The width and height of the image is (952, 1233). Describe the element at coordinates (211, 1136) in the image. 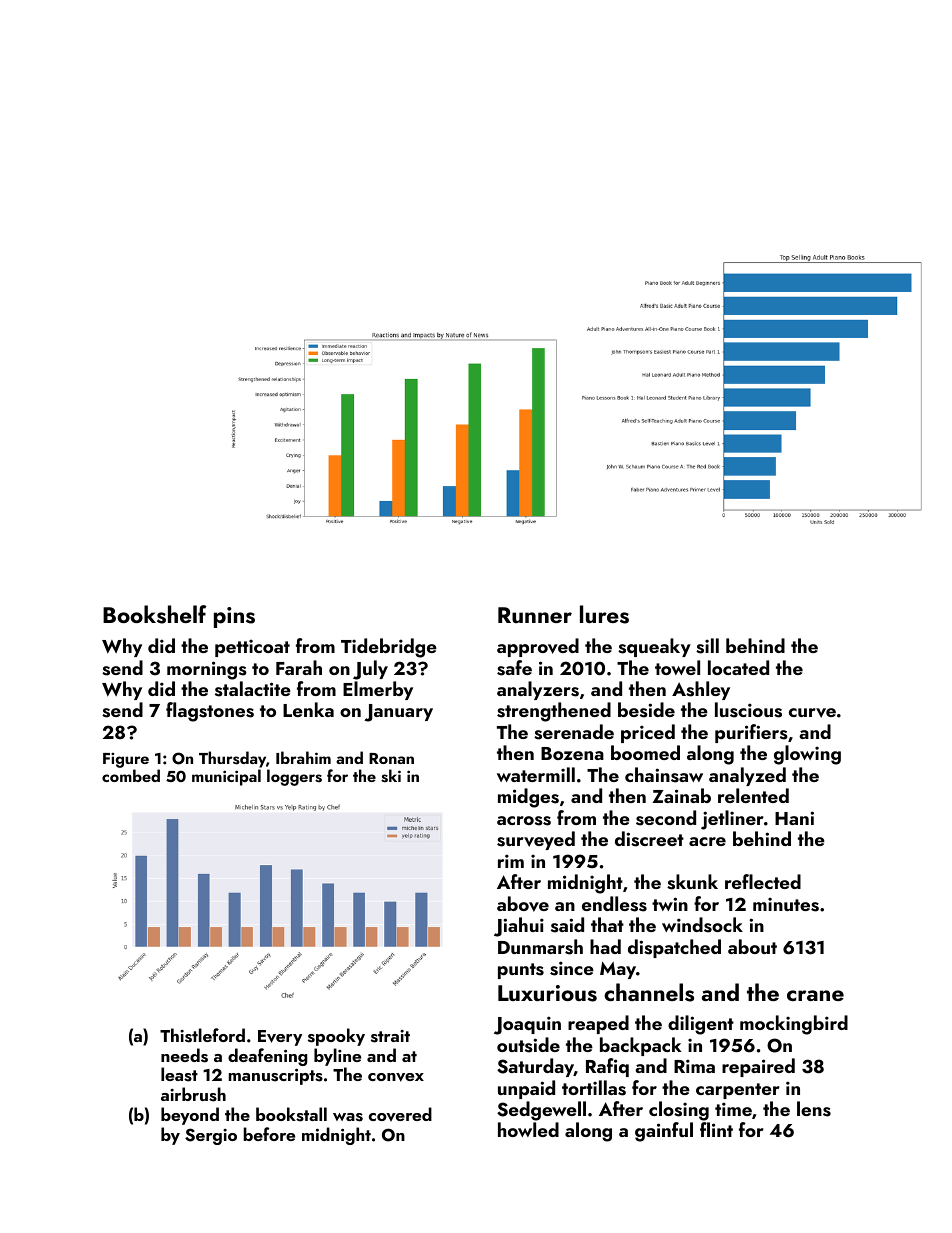

I see `Sergio` at that location.
